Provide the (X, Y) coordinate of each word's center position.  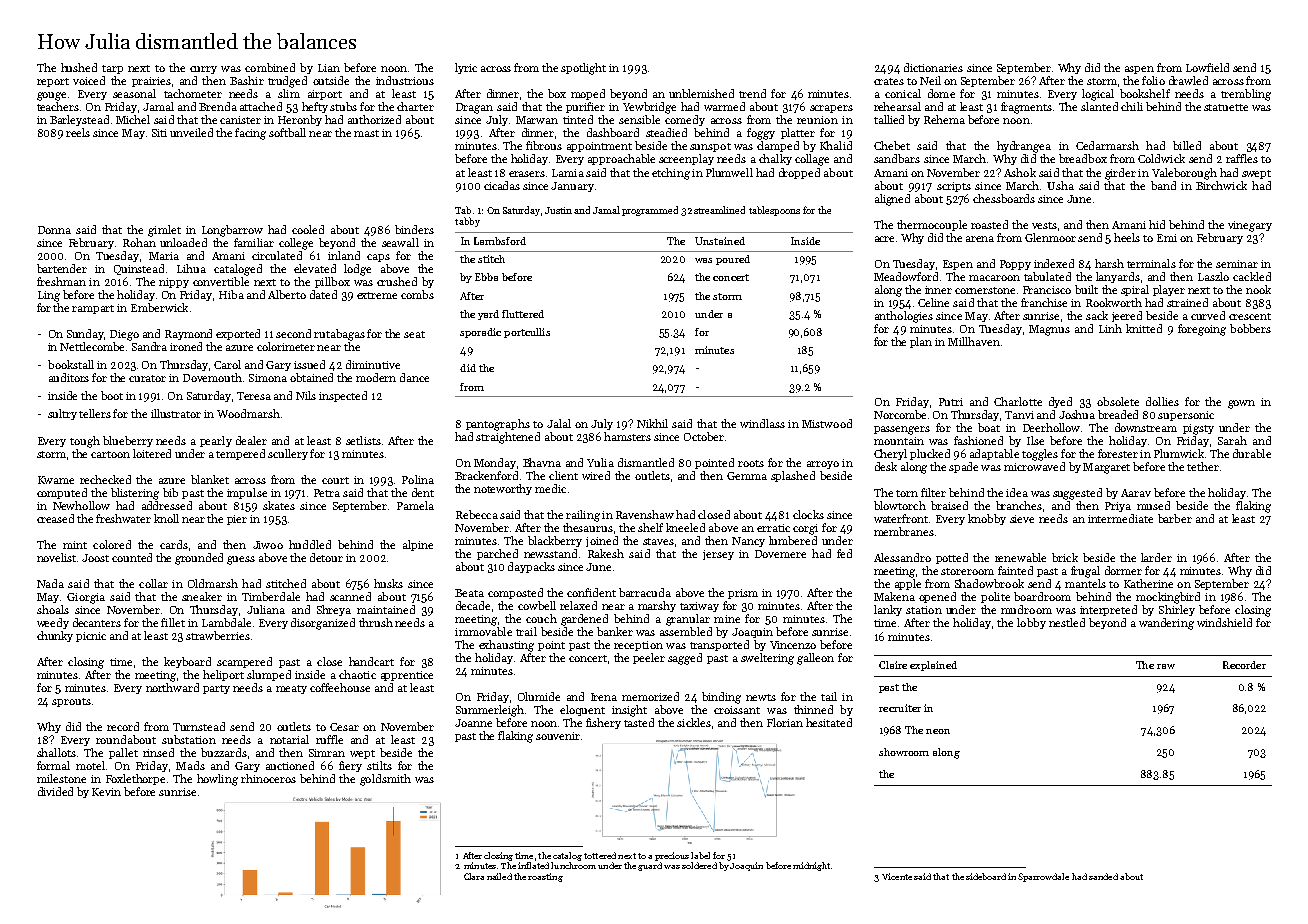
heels (1127, 237)
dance (414, 377)
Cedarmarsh (1107, 145)
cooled (308, 229)
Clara (474, 876)
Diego (124, 335)
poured (733, 260)
